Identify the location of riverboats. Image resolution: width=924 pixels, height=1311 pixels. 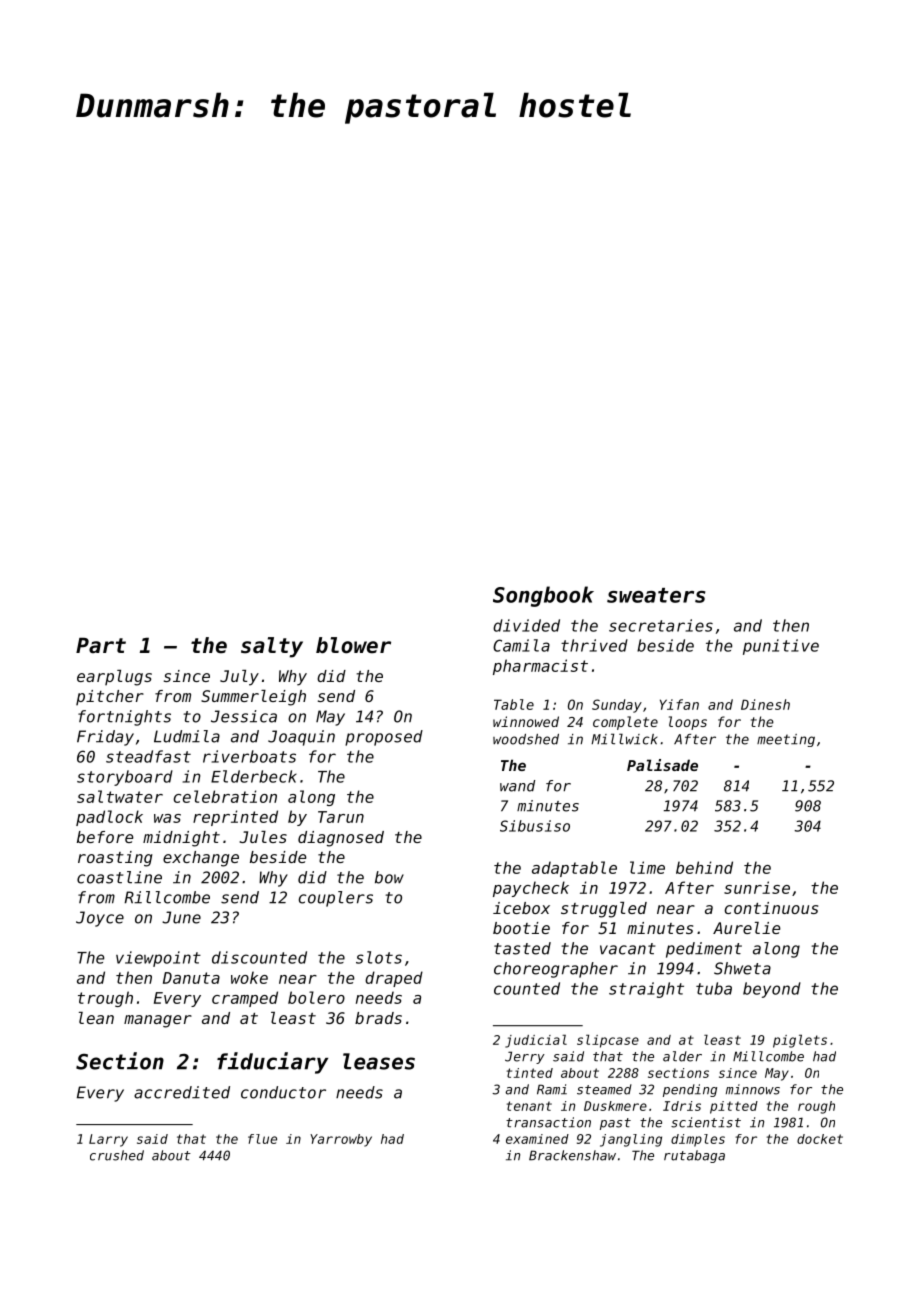
(249, 756).
